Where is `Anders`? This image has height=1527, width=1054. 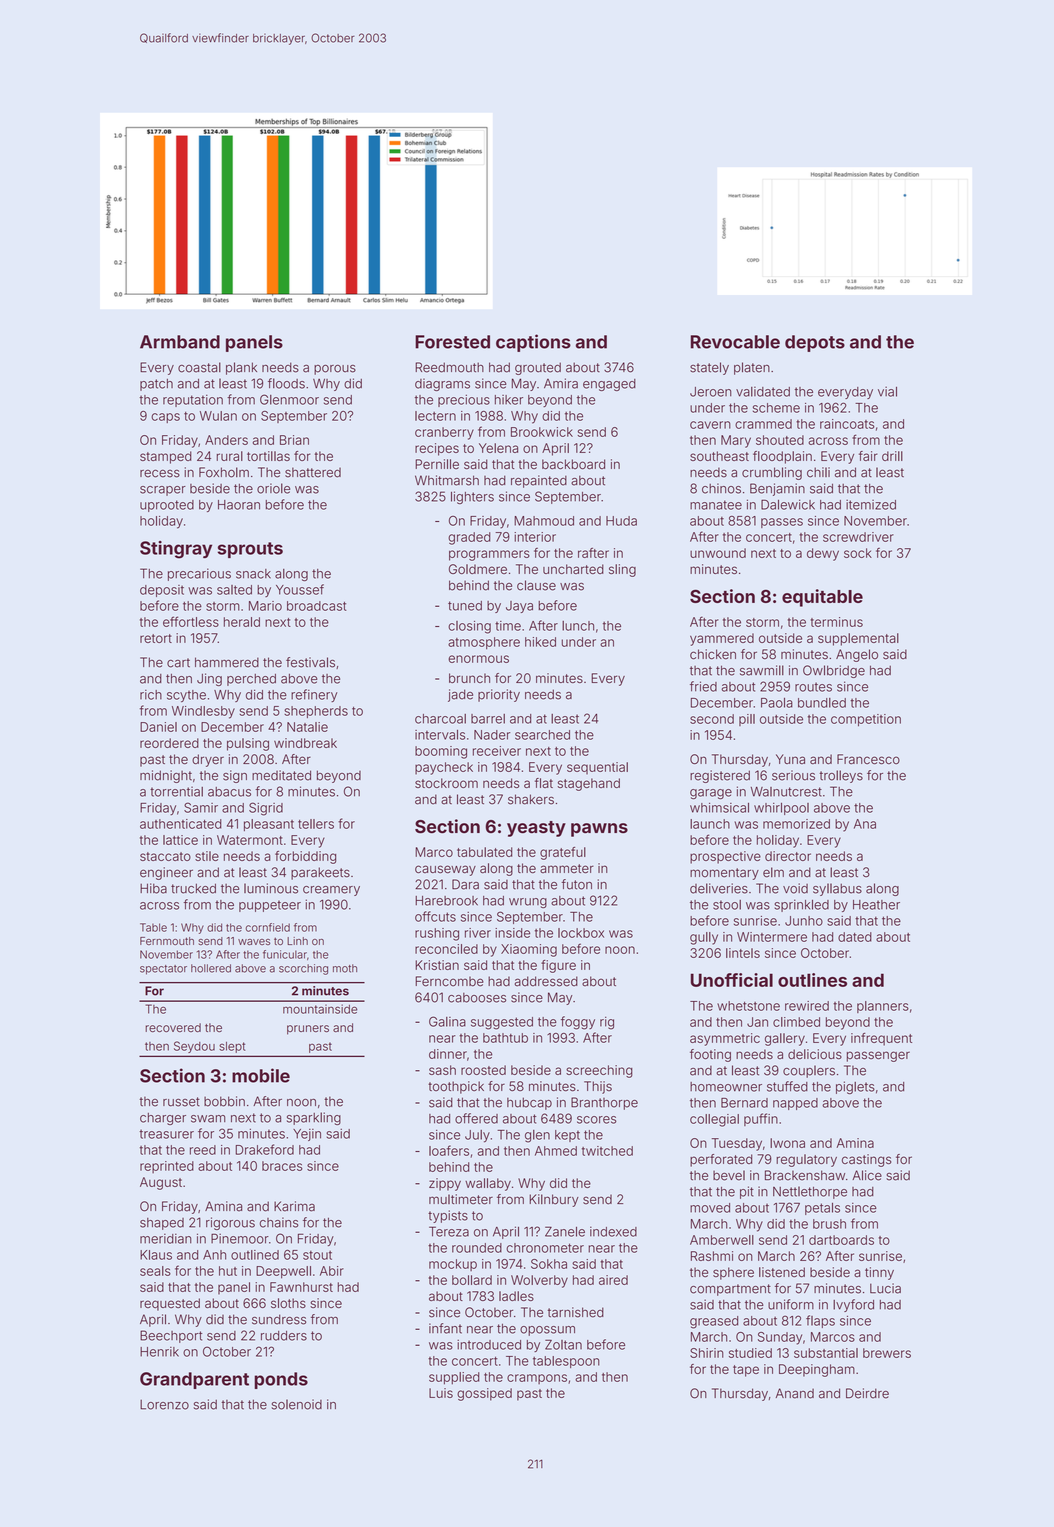
Anders is located at coordinates (226, 440).
